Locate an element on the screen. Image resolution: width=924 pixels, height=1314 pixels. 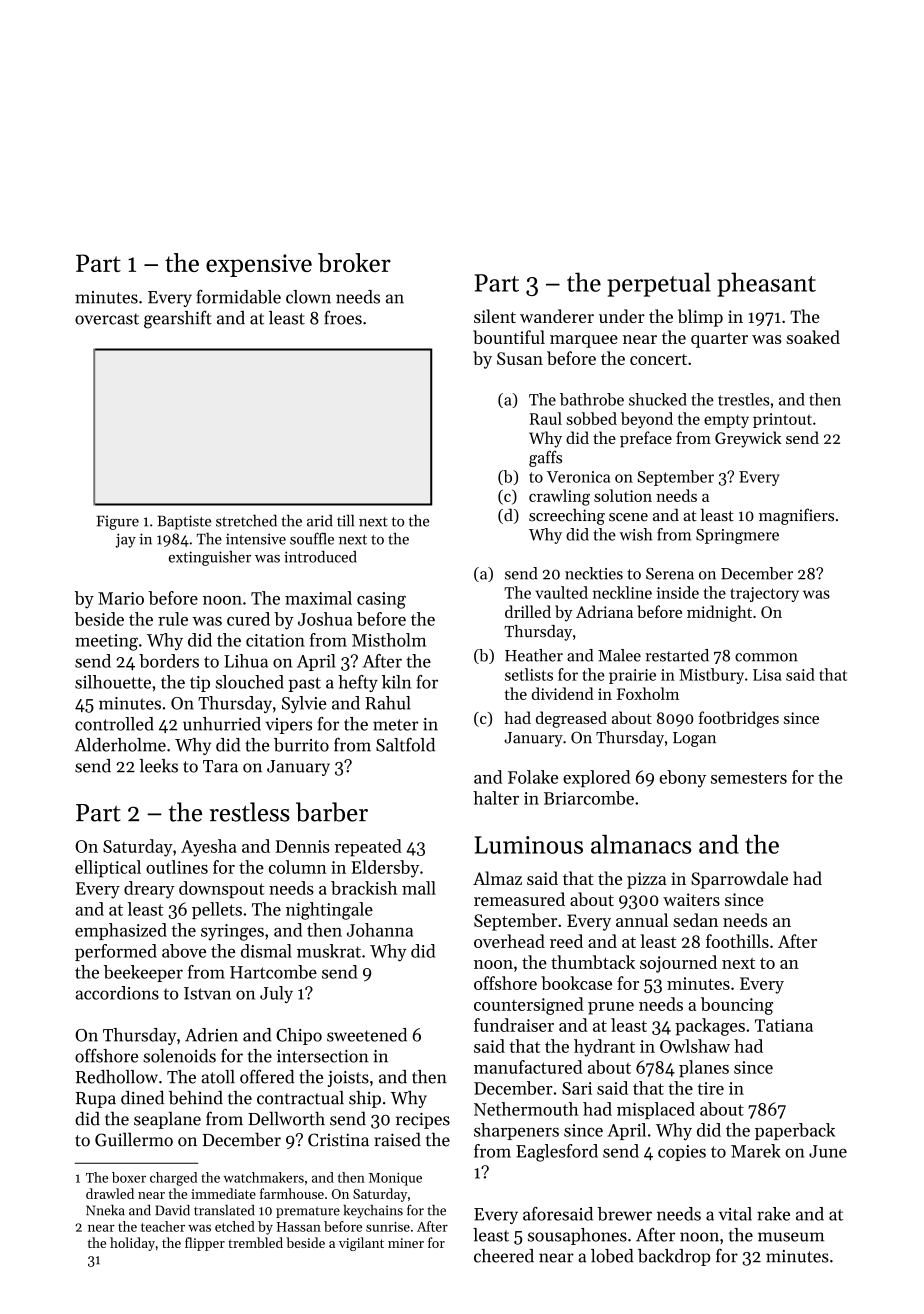
cheered is located at coordinates (504, 1256).
